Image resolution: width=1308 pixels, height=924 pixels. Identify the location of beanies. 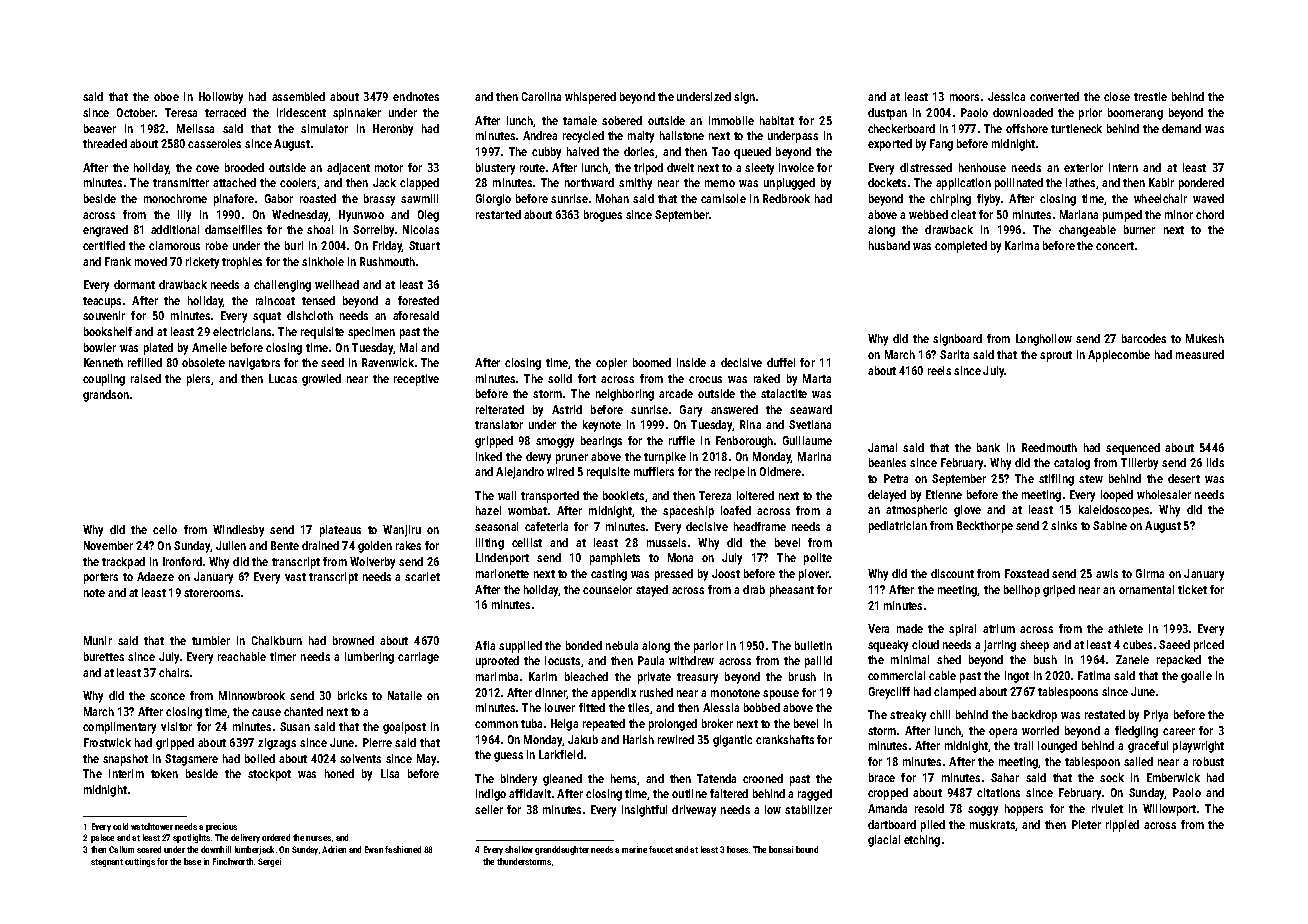
(887, 462).
